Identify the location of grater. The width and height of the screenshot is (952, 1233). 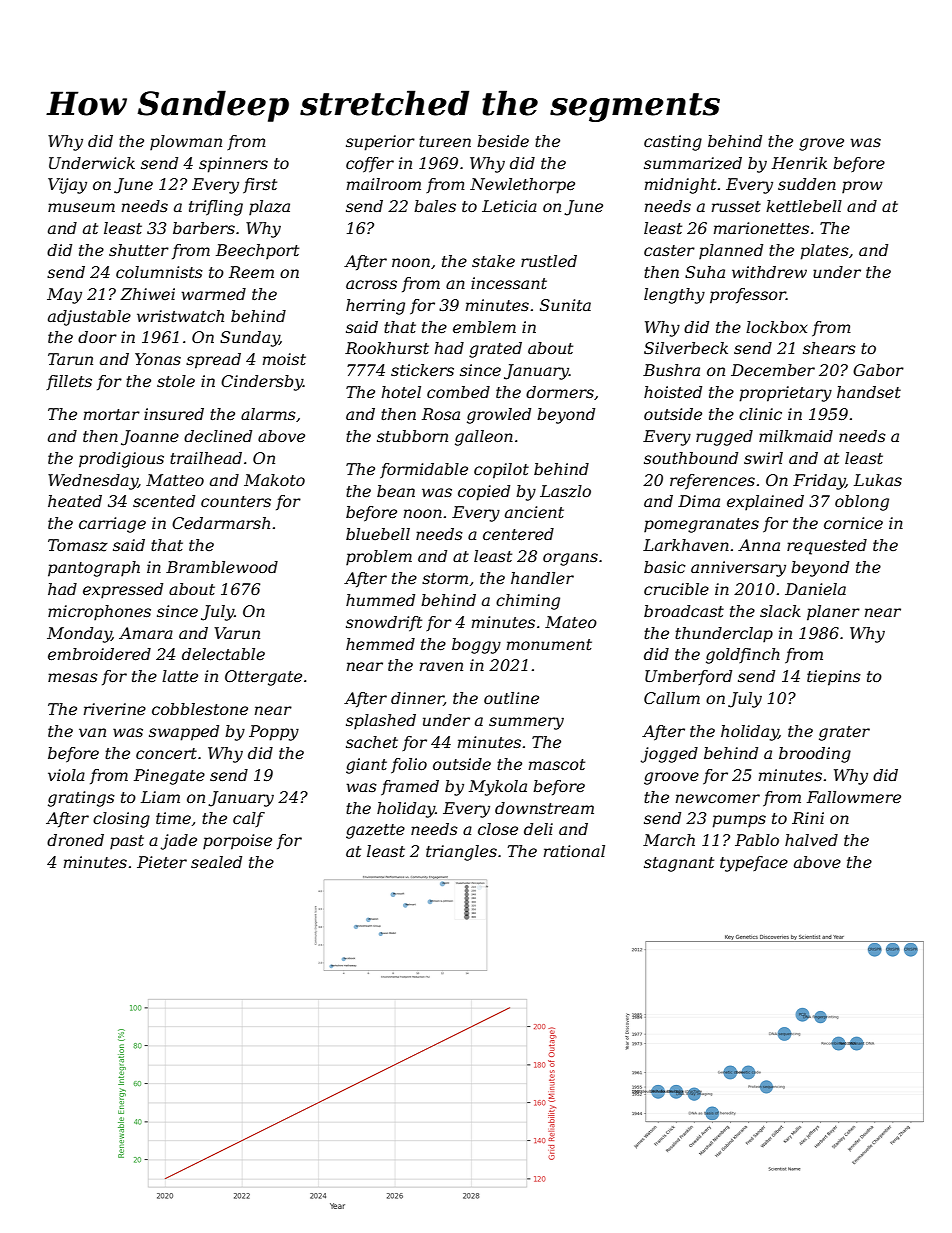
(844, 733).
